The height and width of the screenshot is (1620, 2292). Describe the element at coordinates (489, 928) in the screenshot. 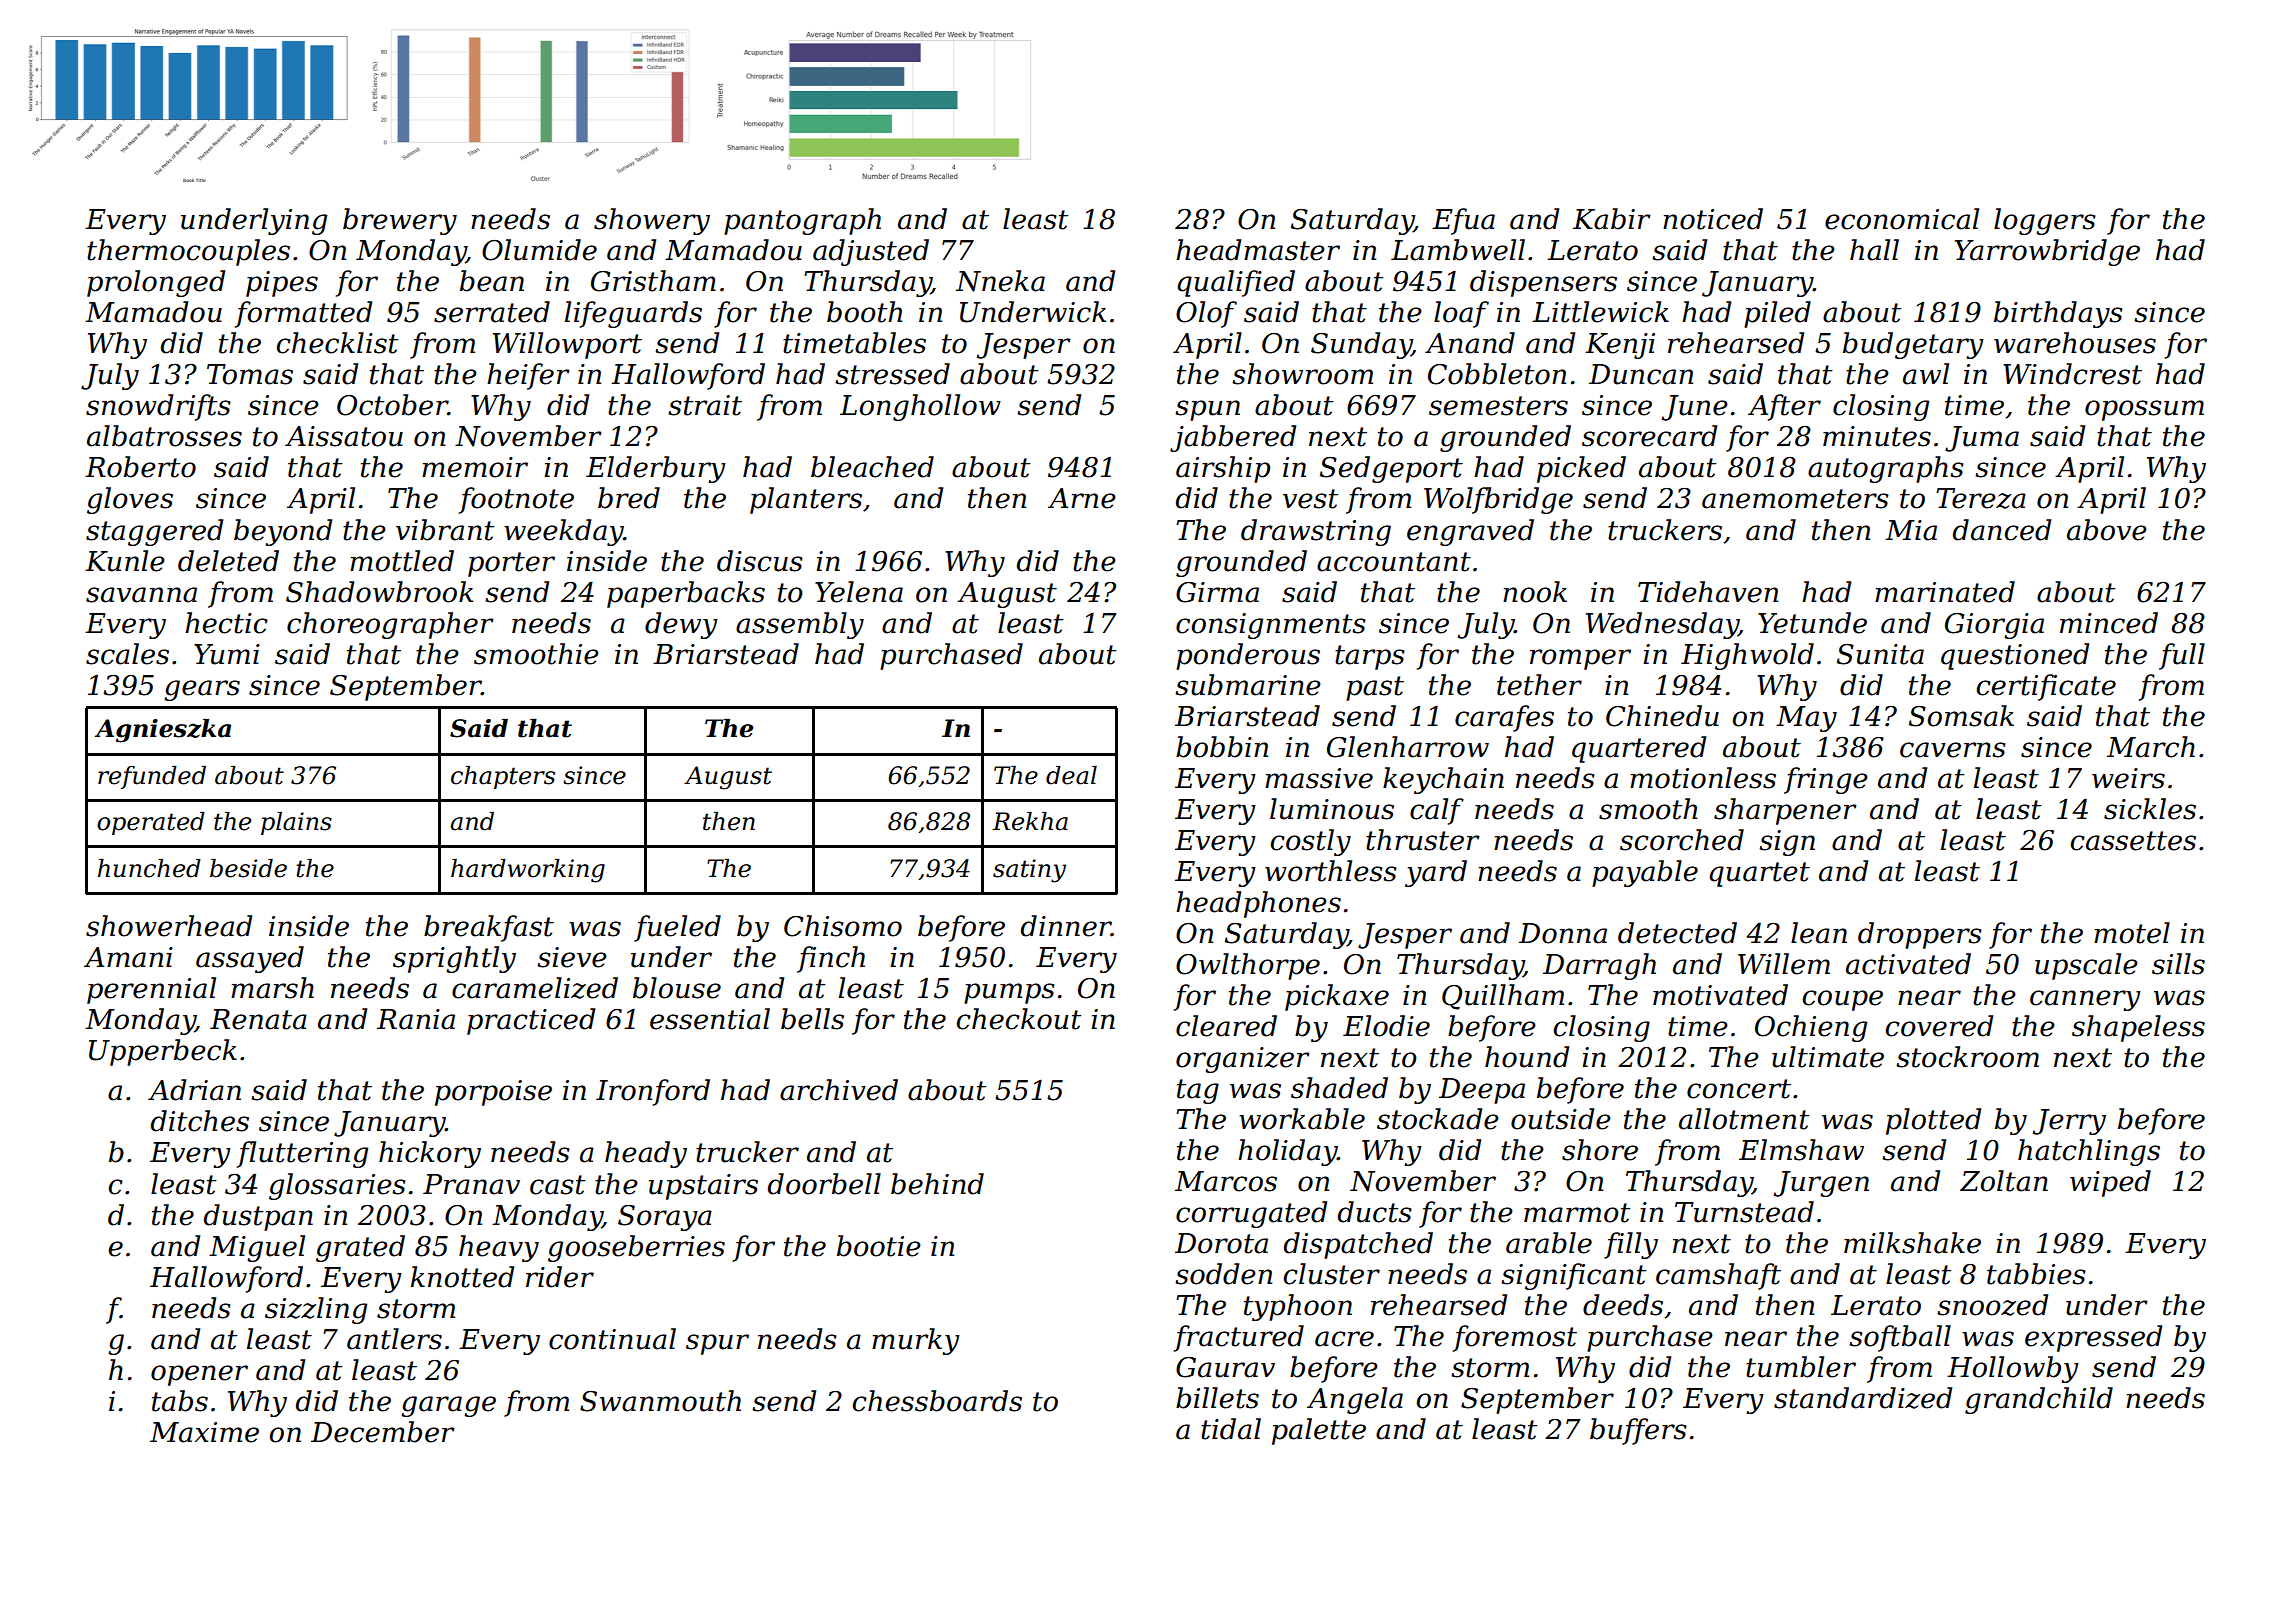

I see `breakfast` at that location.
